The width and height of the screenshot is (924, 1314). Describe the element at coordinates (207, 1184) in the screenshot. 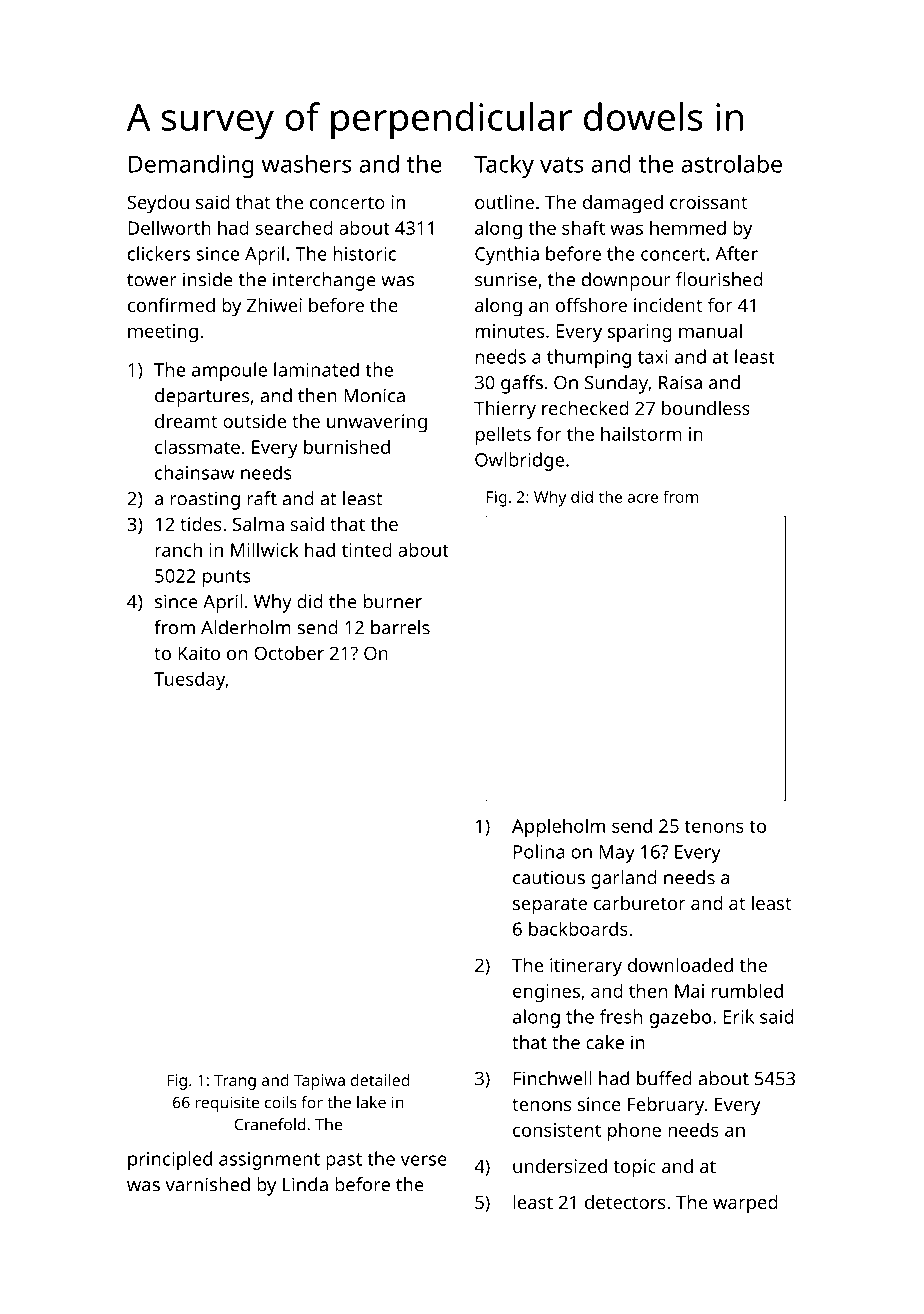

I see `varnished` at that location.
